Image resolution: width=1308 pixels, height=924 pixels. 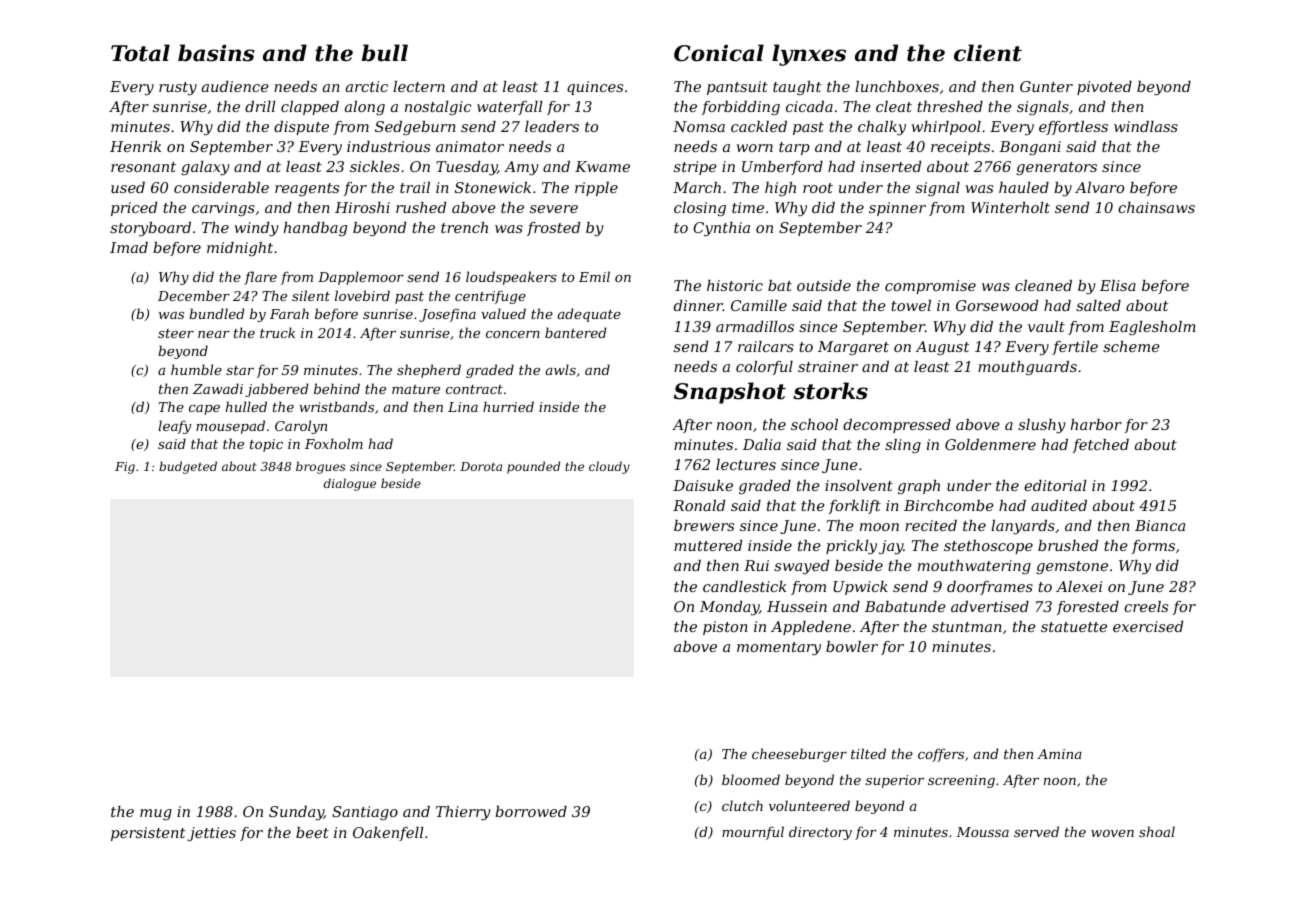 What do you see at coordinates (719, 53) in the screenshot?
I see `Conical` at bounding box center [719, 53].
